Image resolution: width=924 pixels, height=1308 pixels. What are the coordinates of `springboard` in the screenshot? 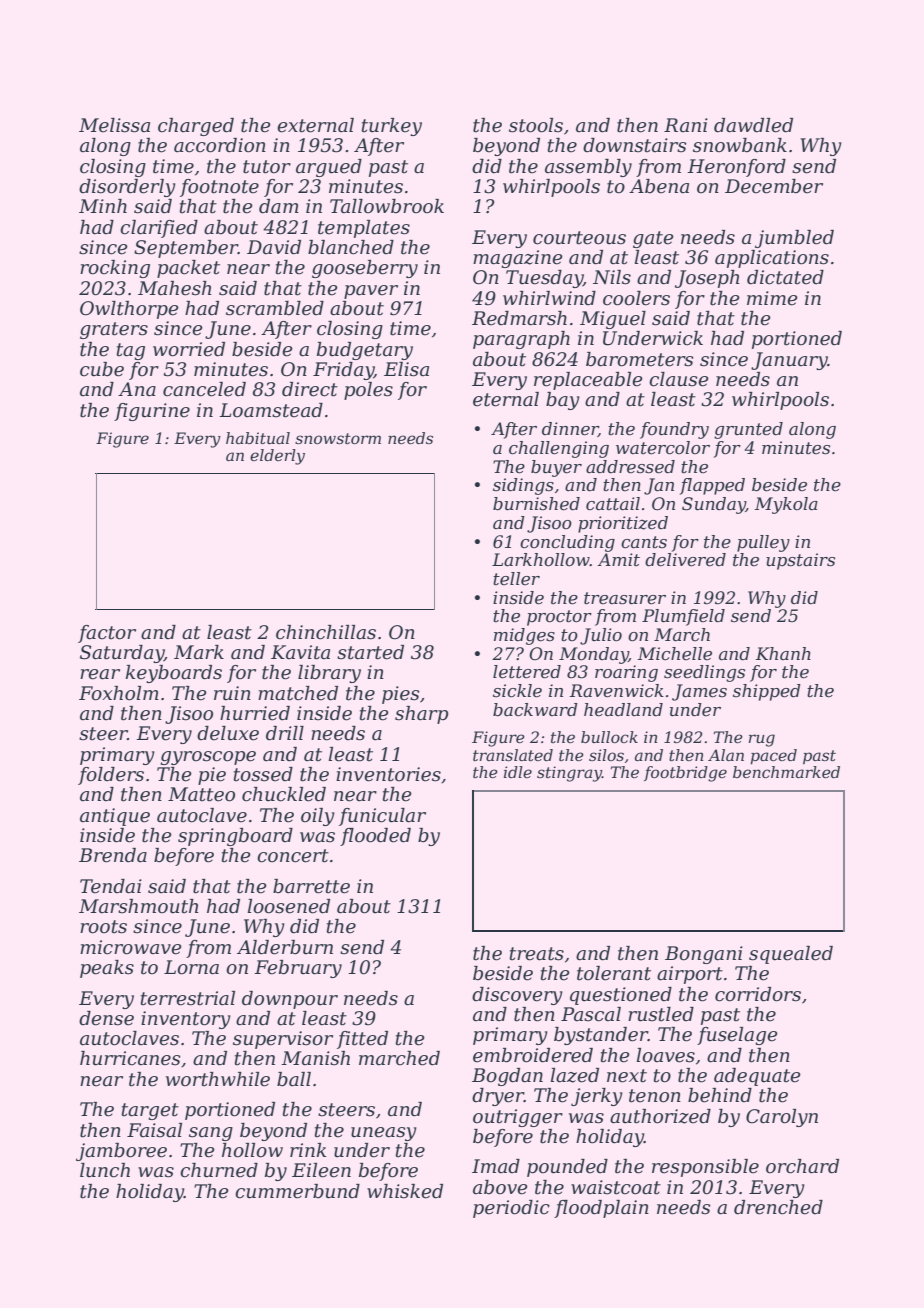 It's located at (235, 837).
